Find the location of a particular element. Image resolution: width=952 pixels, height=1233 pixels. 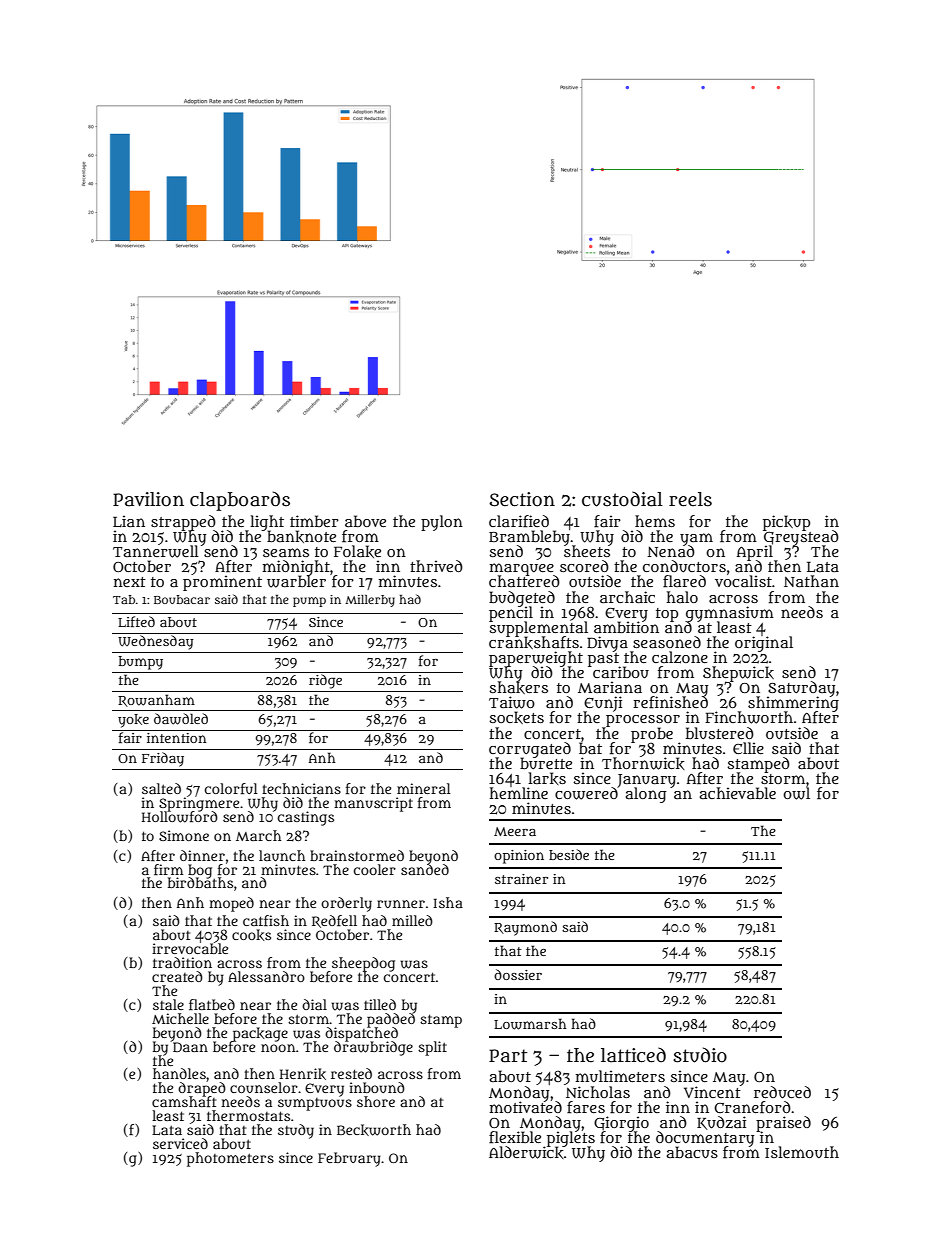

flatbed is located at coordinates (212, 1004).
